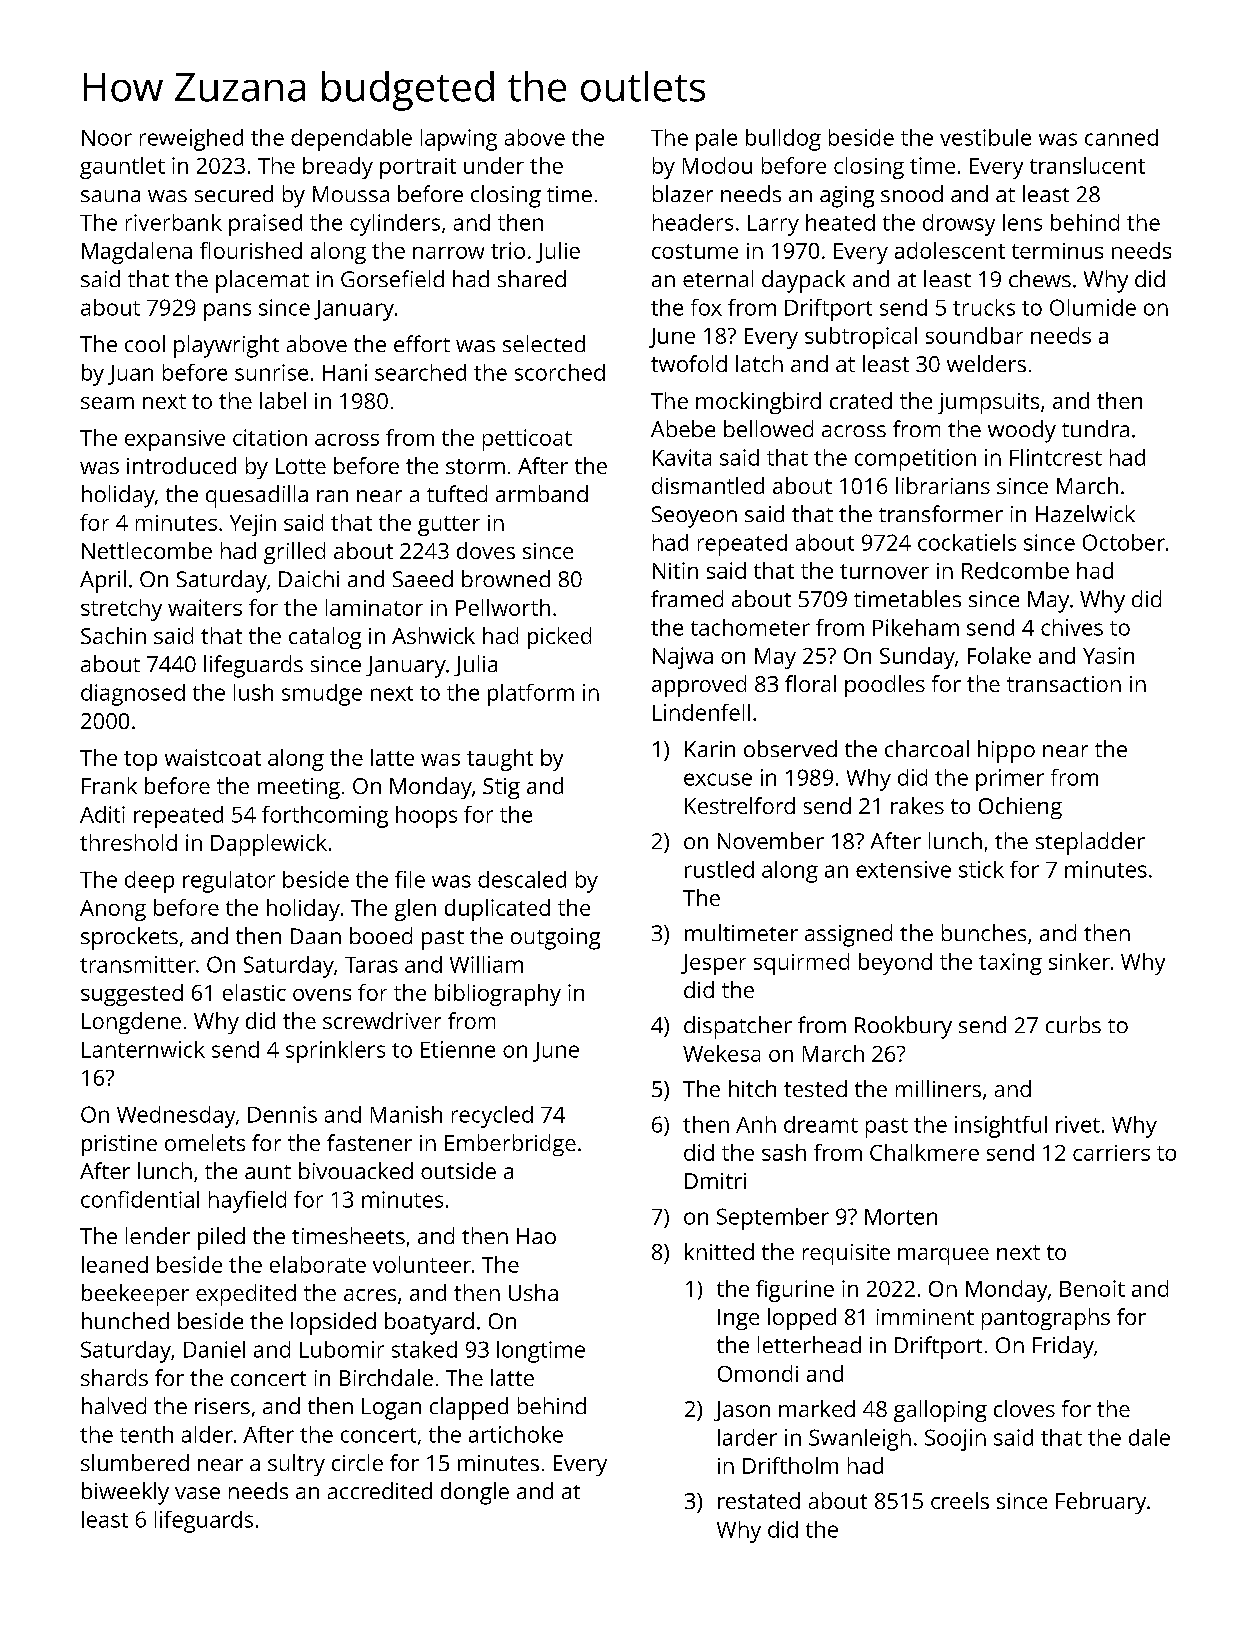 Image resolution: width=1259 pixels, height=1630 pixels. What do you see at coordinates (351, 140) in the image?
I see `dependable` at bounding box center [351, 140].
